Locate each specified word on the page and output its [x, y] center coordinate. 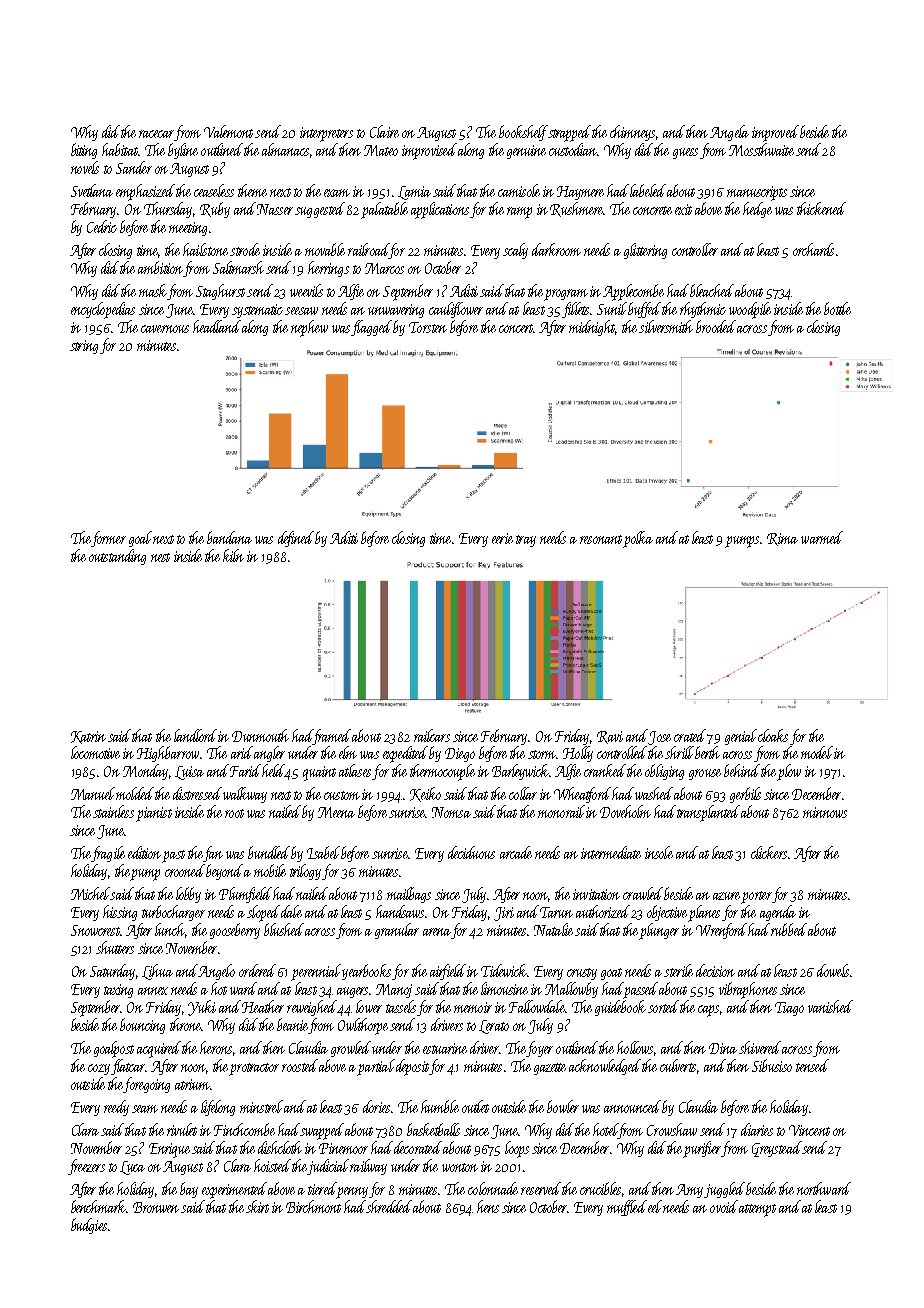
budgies [89, 1226]
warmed [822, 537]
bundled [269, 852]
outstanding [117, 557]
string [84, 347]
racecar [156, 134]
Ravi [610, 737]
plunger [659, 931]
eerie [502, 538]
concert [516, 328]
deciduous [471, 852]
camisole [519, 190]
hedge [757, 210]
